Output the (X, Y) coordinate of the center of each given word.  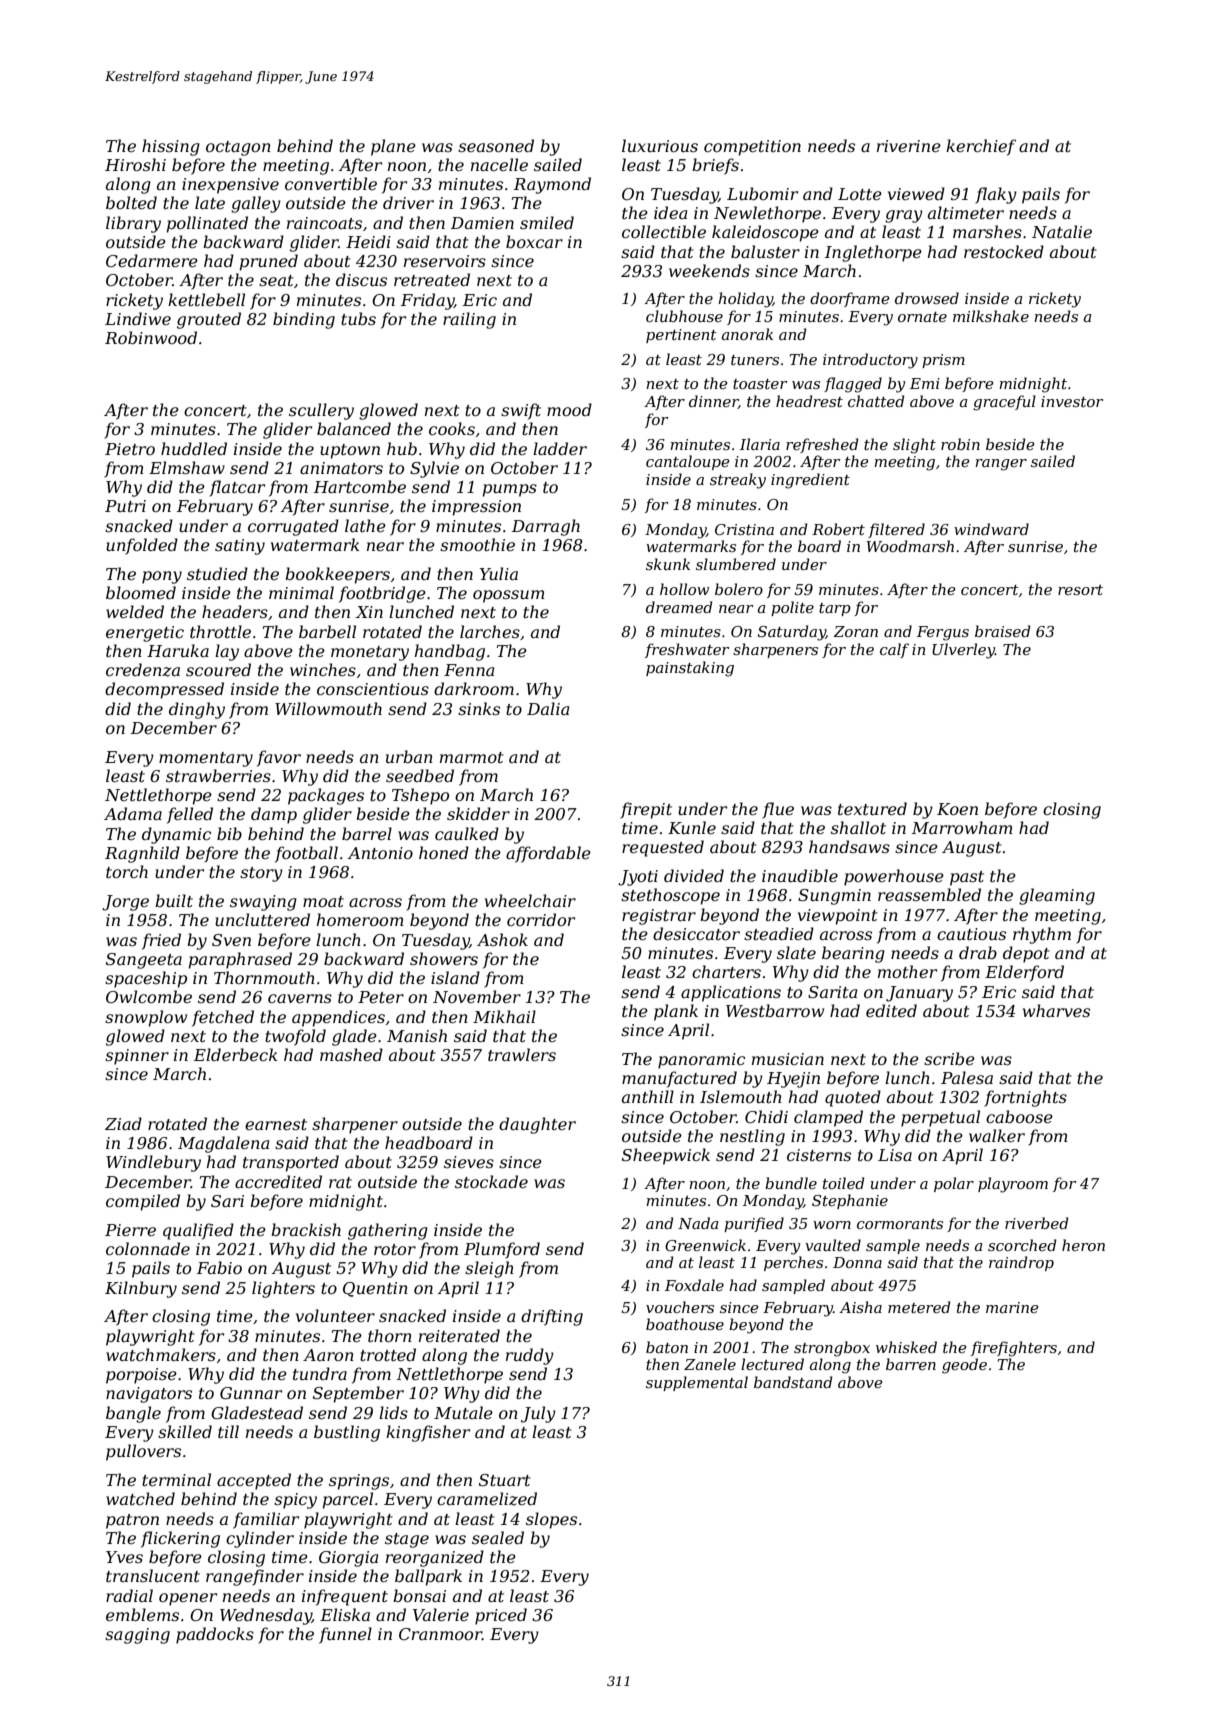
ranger (1001, 465)
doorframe (849, 299)
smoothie (477, 544)
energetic (145, 634)
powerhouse (894, 877)
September (358, 1394)
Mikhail (504, 1016)
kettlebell (206, 299)
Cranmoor (440, 1634)
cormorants (900, 1224)
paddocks (215, 1635)
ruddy (530, 1356)
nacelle (499, 164)
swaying (263, 903)
